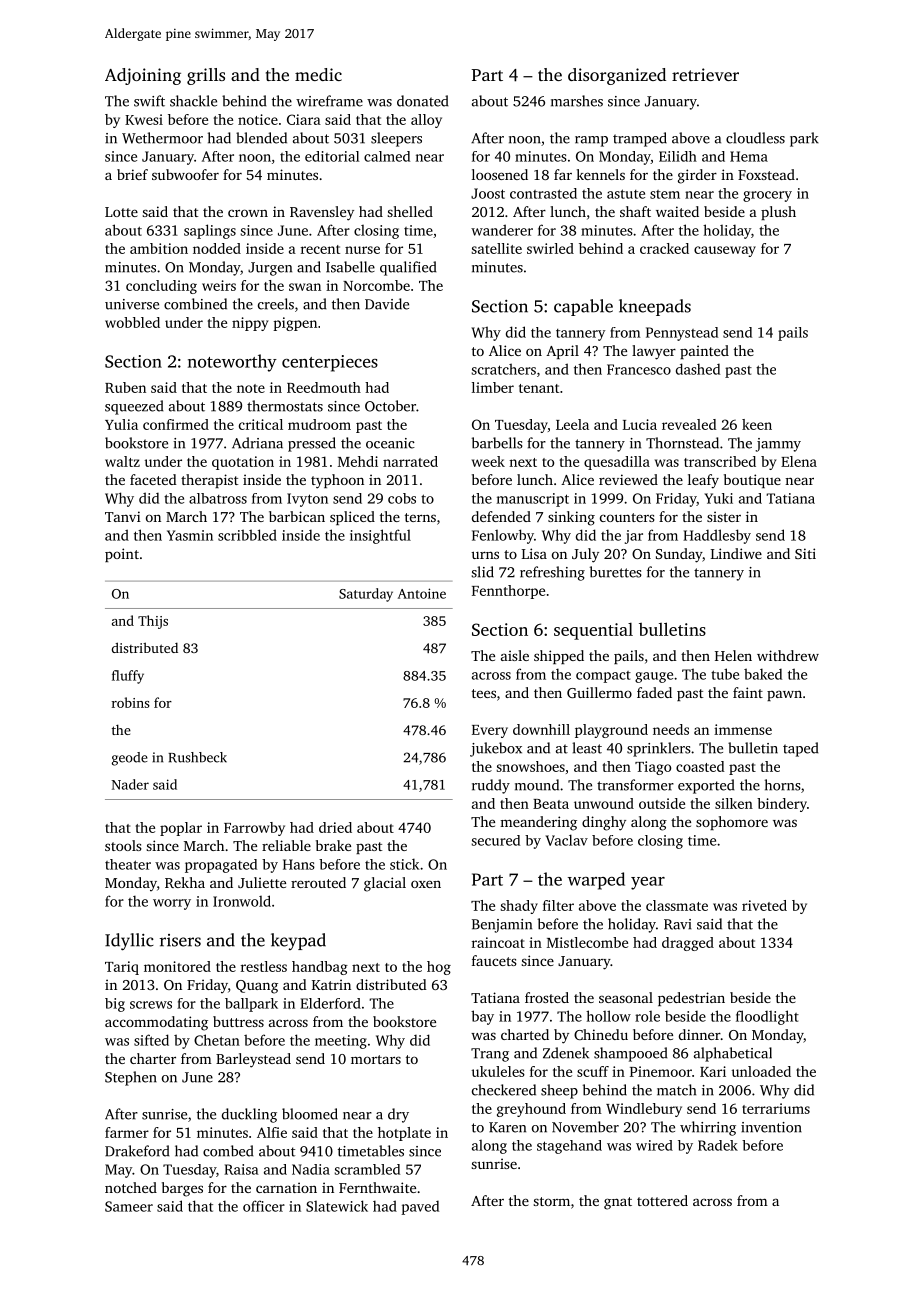 The image size is (924, 1308). I want to click on Fernthwaite, so click(377, 1187).
